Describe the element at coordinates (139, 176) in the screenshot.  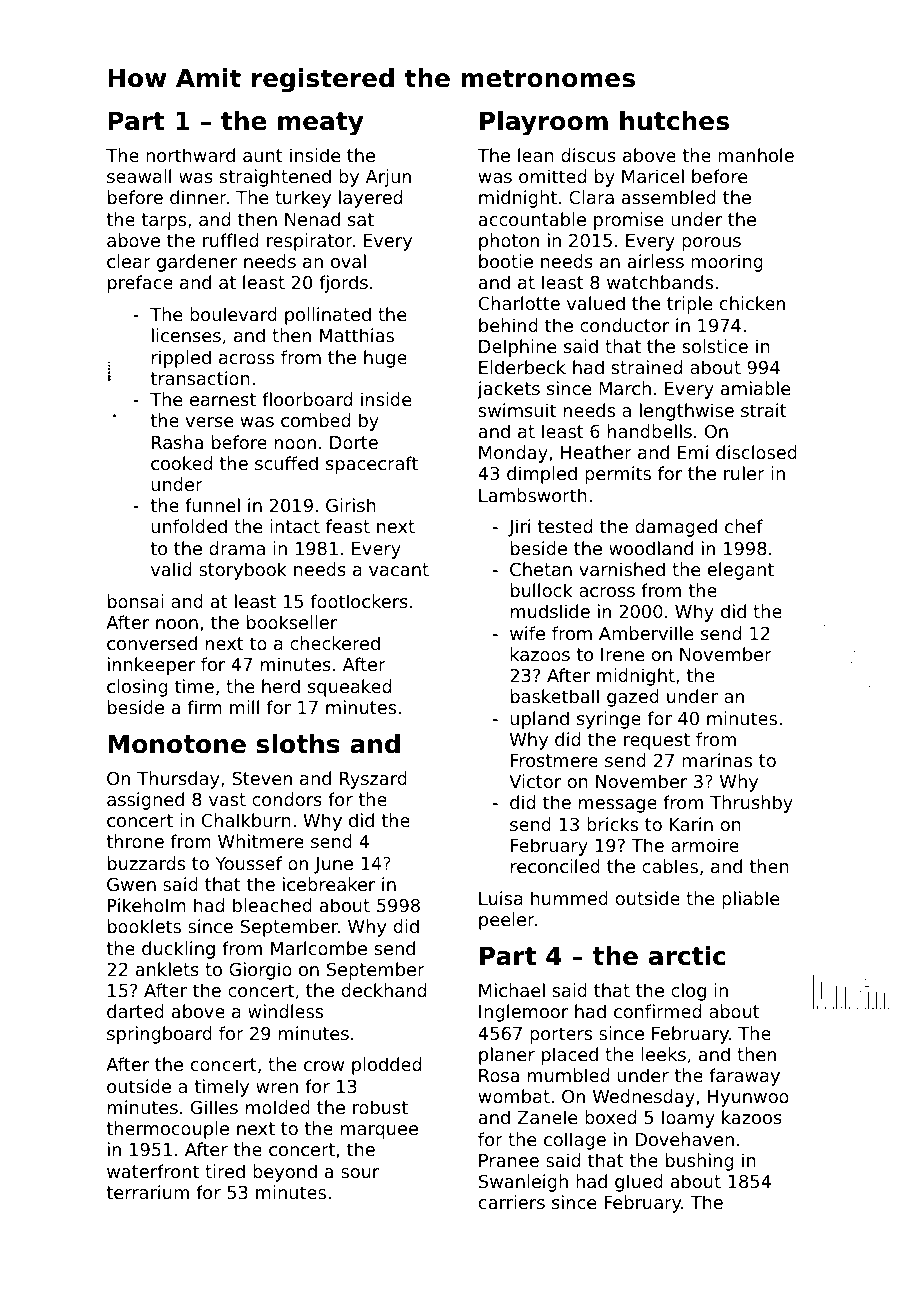
I see `seawall` at that location.
